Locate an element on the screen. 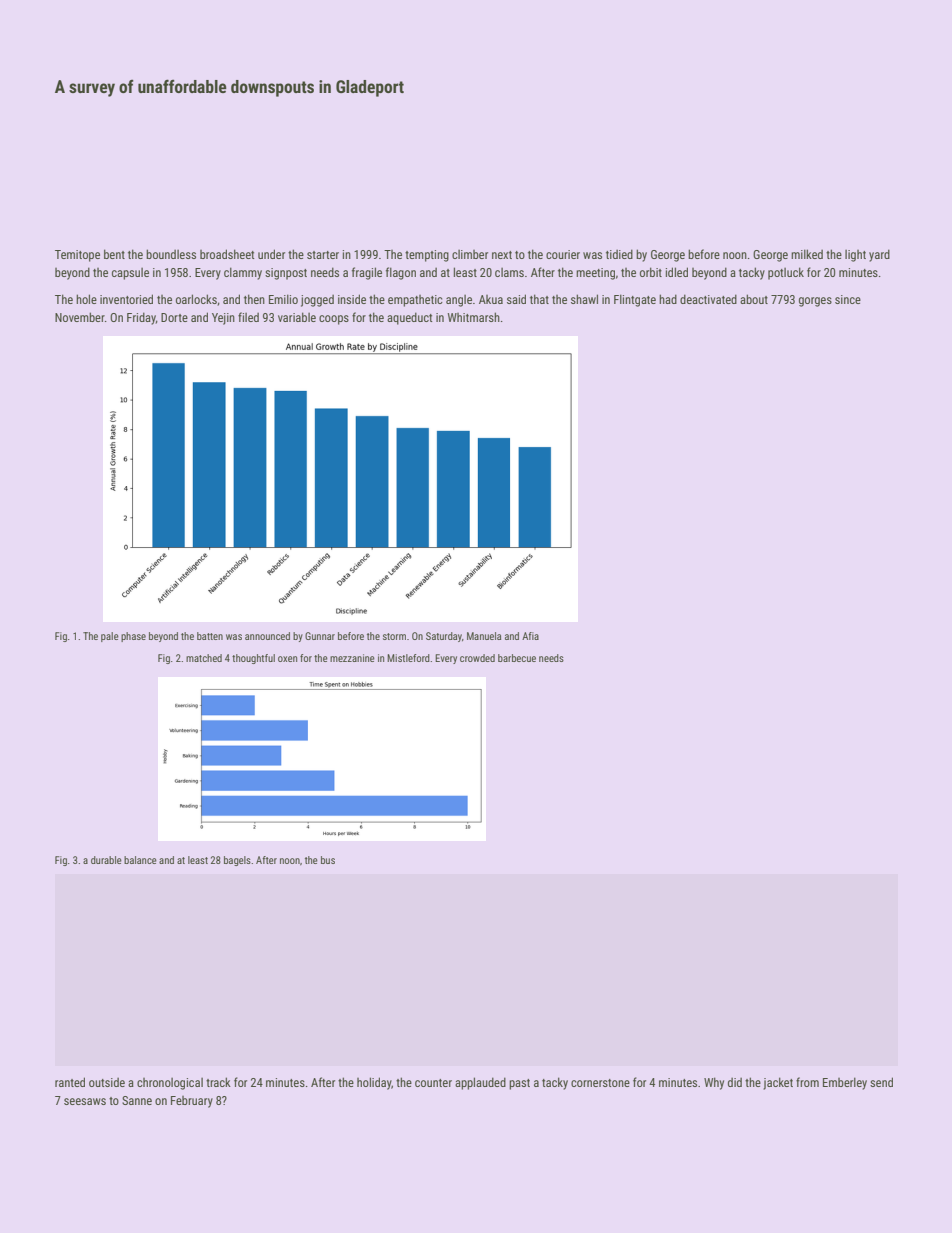 The image size is (952, 1233). oxen is located at coordinates (287, 659).
